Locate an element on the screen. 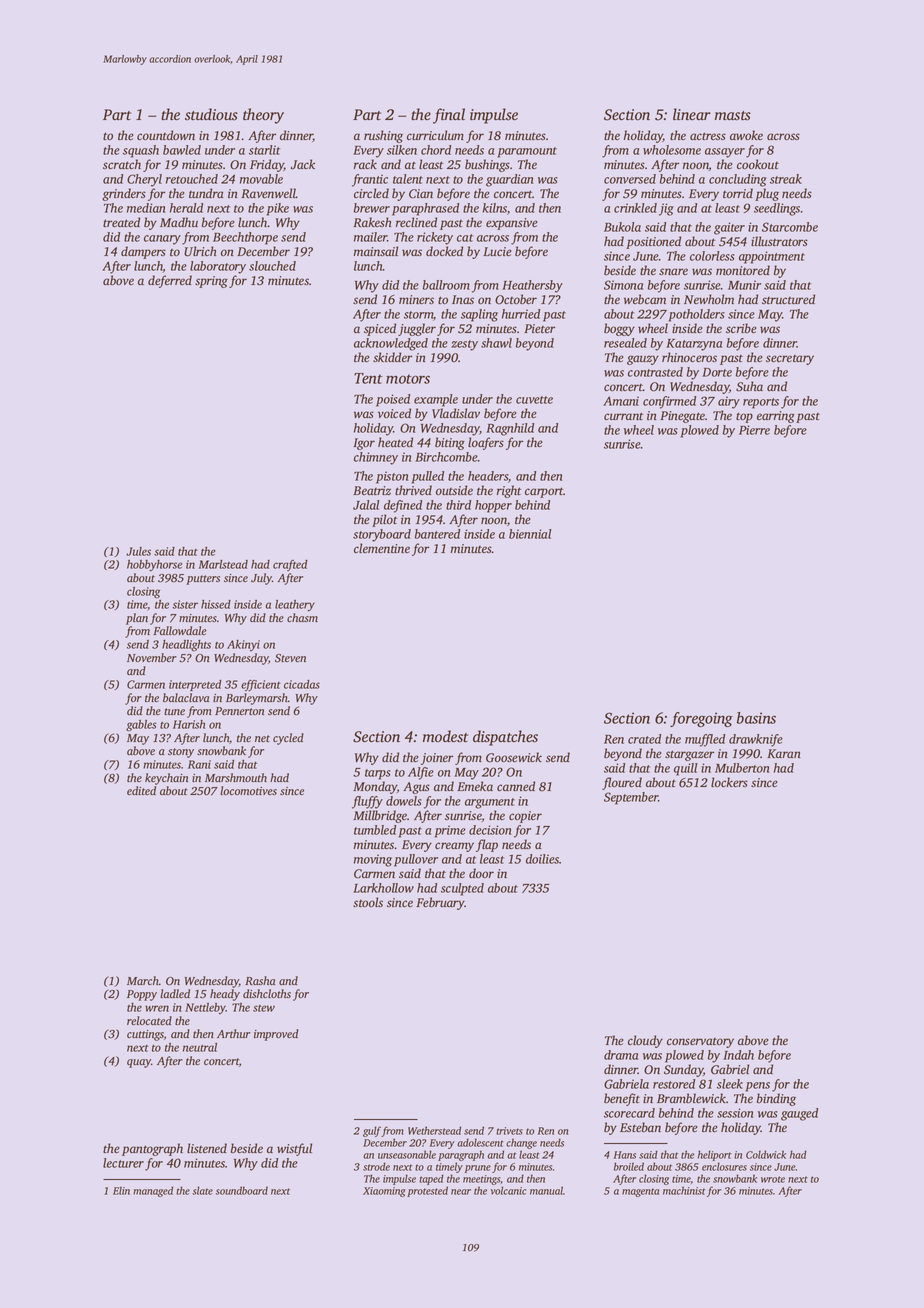  Marlstead is located at coordinates (223, 564).
